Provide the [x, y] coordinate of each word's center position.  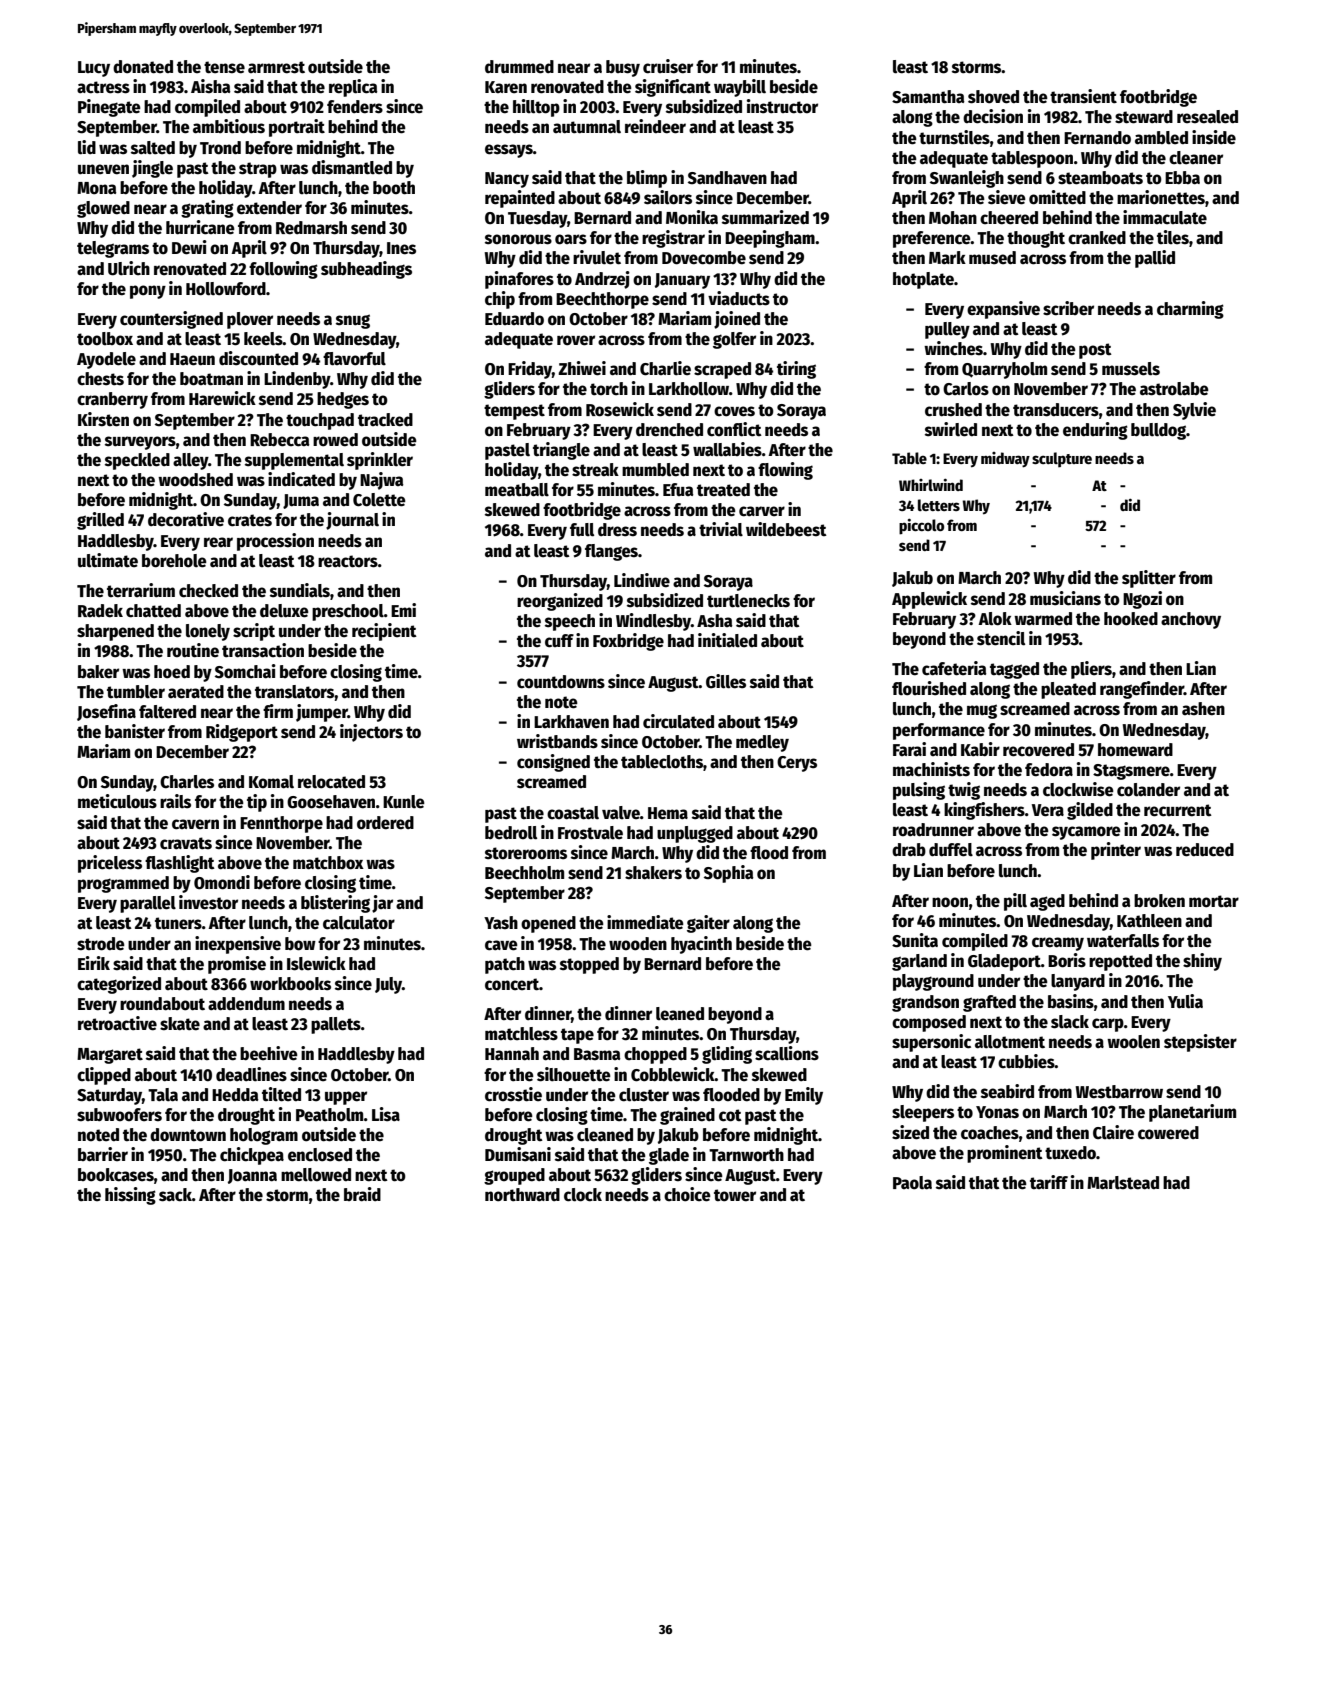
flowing [785, 471]
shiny [1202, 962]
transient [1083, 96]
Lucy [94, 69]
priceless [110, 864]
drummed [519, 67]
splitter [1149, 579]
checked [208, 591]
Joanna [252, 1176]
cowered [1168, 1133]
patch [505, 965]
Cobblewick [673, 1074]
